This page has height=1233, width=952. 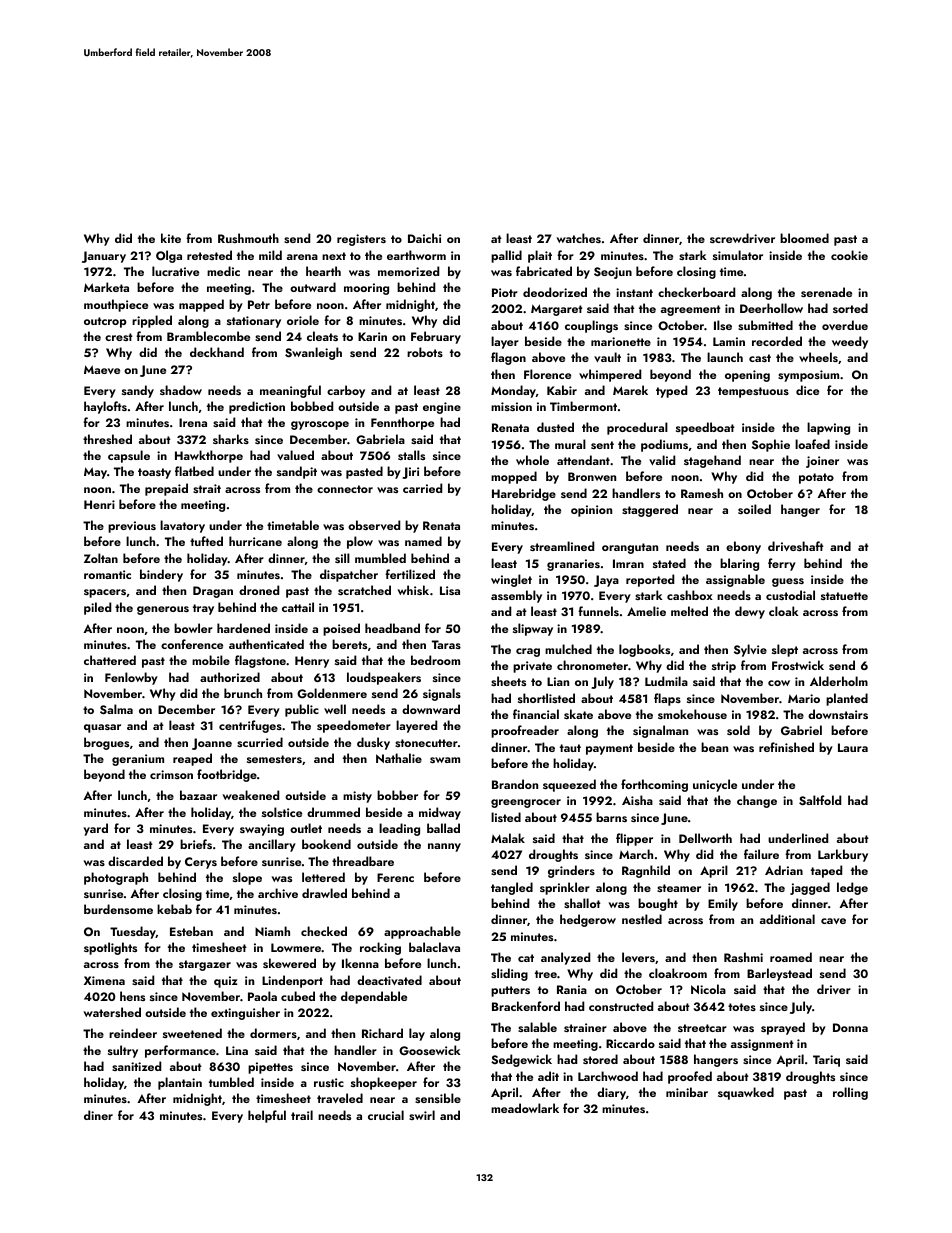 I want to click on grinders, so click(x=571, y=871).
